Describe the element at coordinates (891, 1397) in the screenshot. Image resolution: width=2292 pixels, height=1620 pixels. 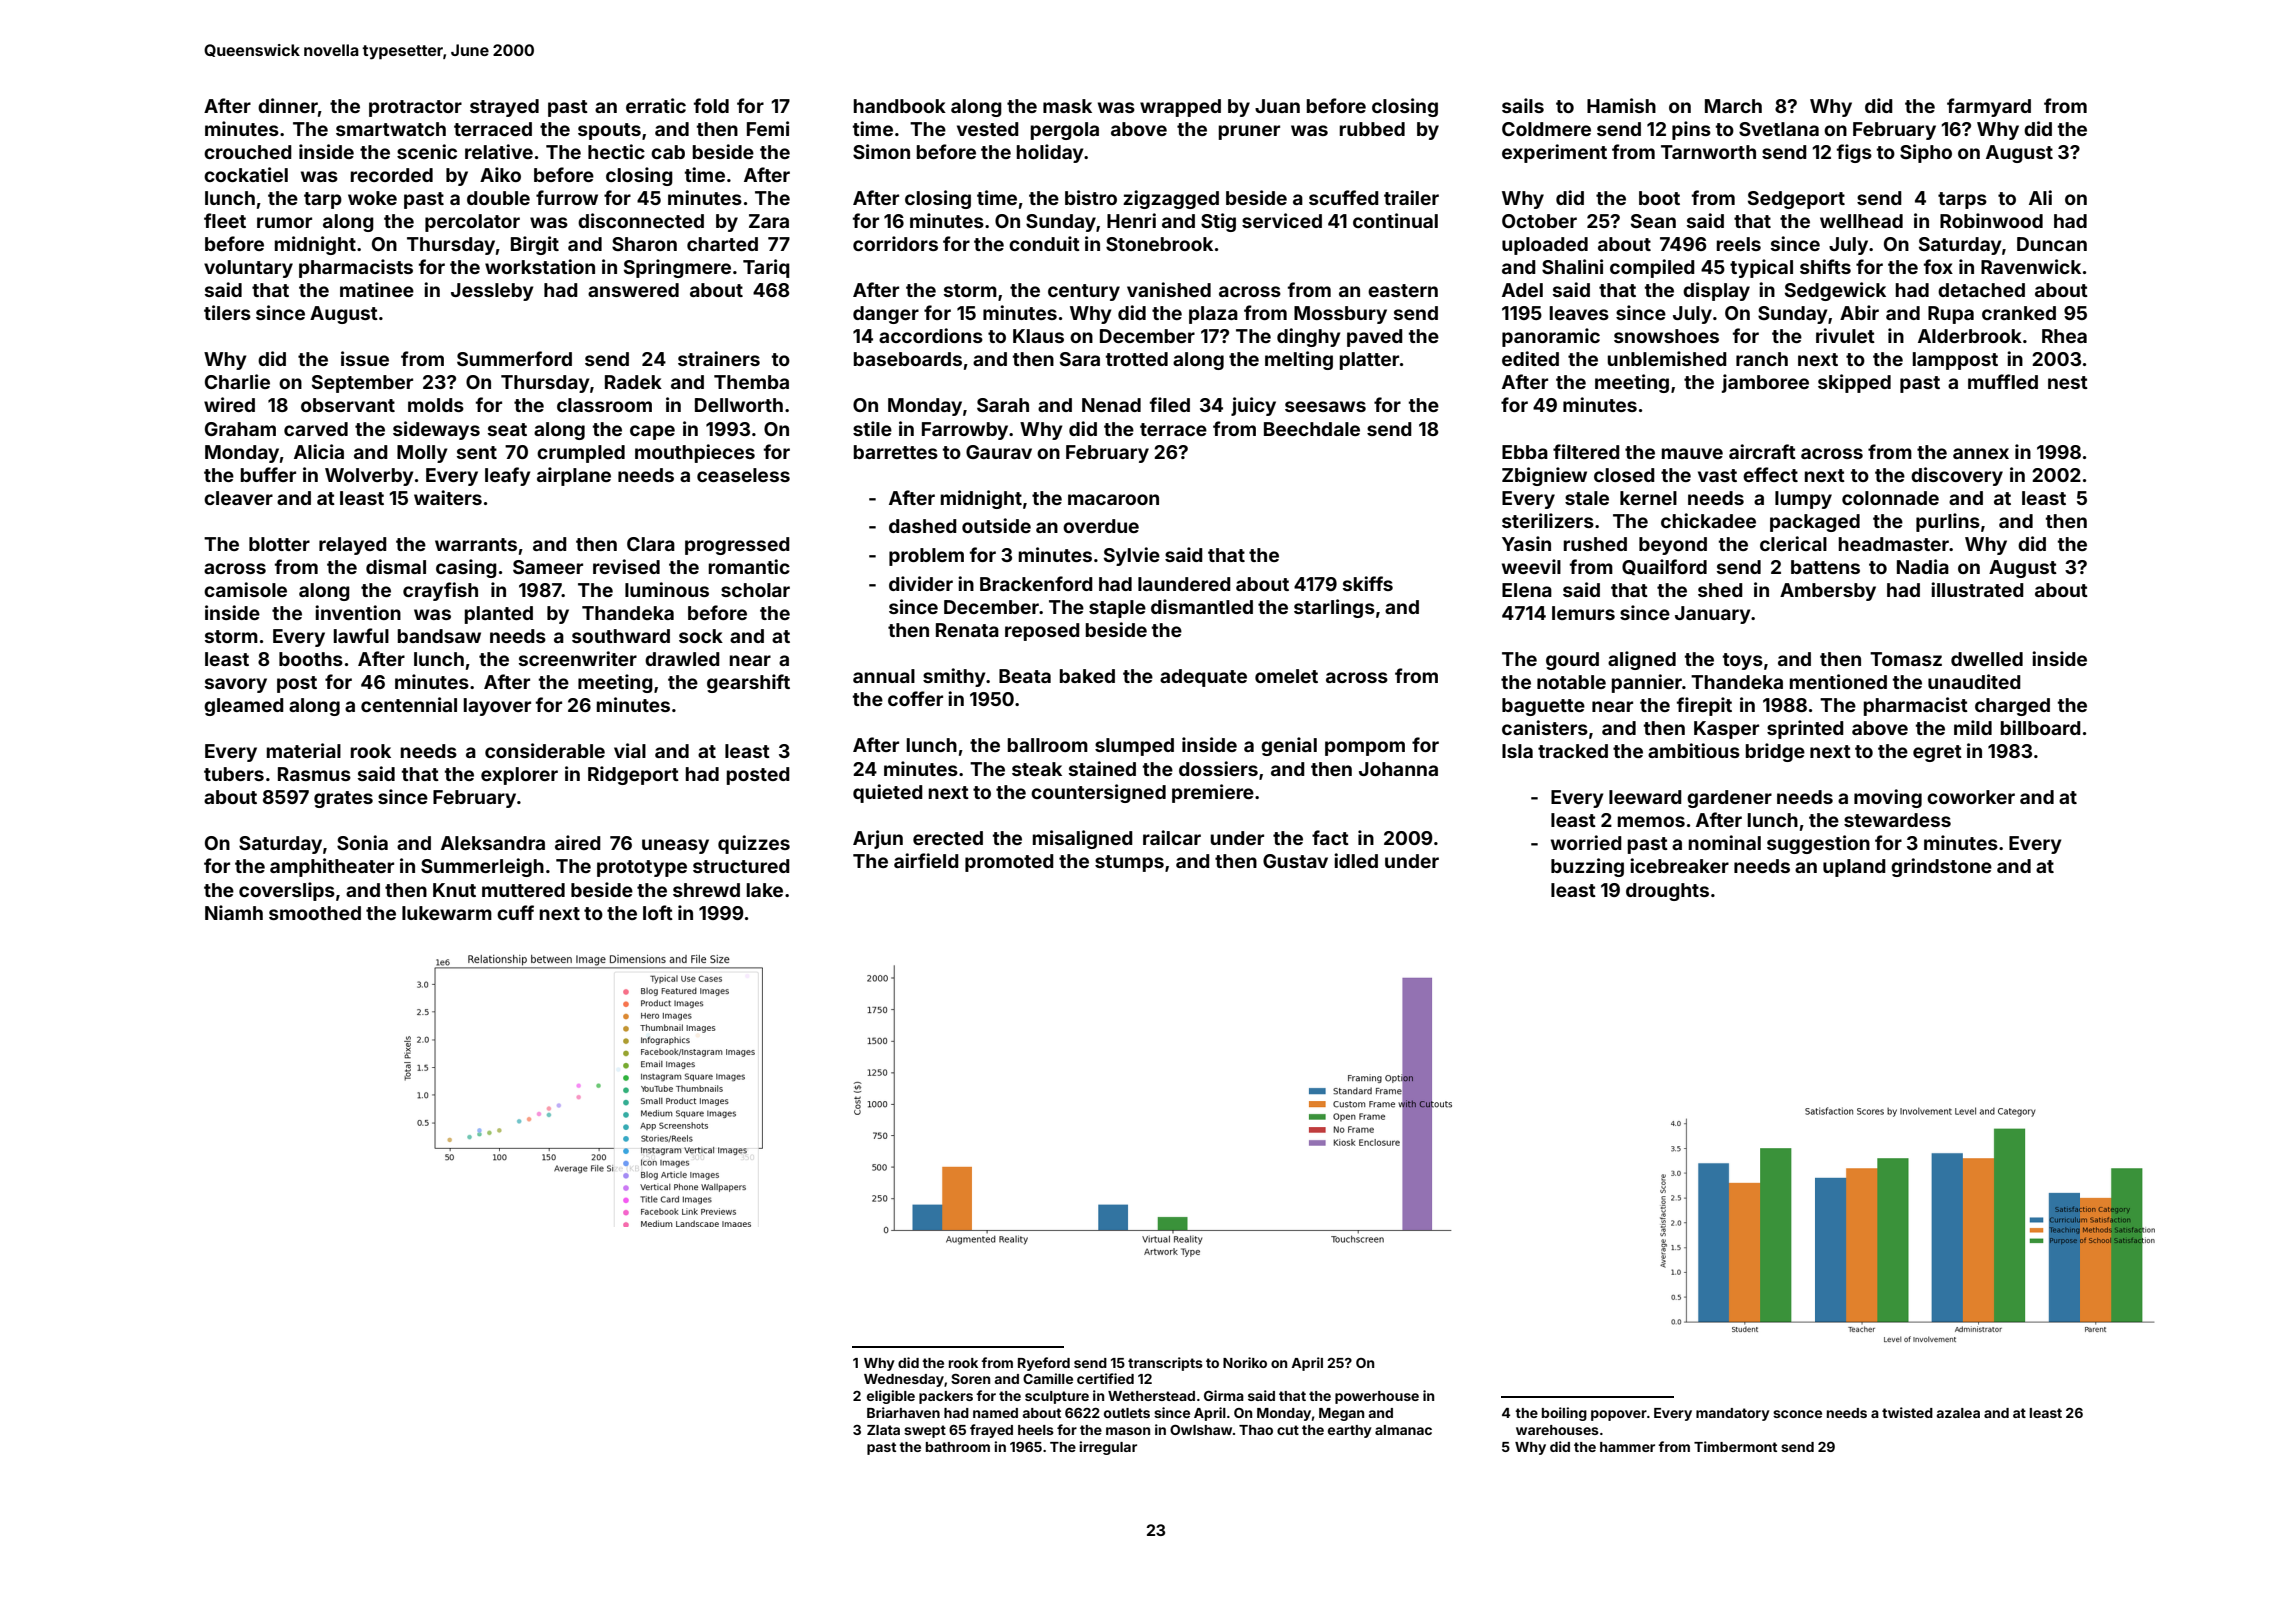
I see `eligible` at that location.
